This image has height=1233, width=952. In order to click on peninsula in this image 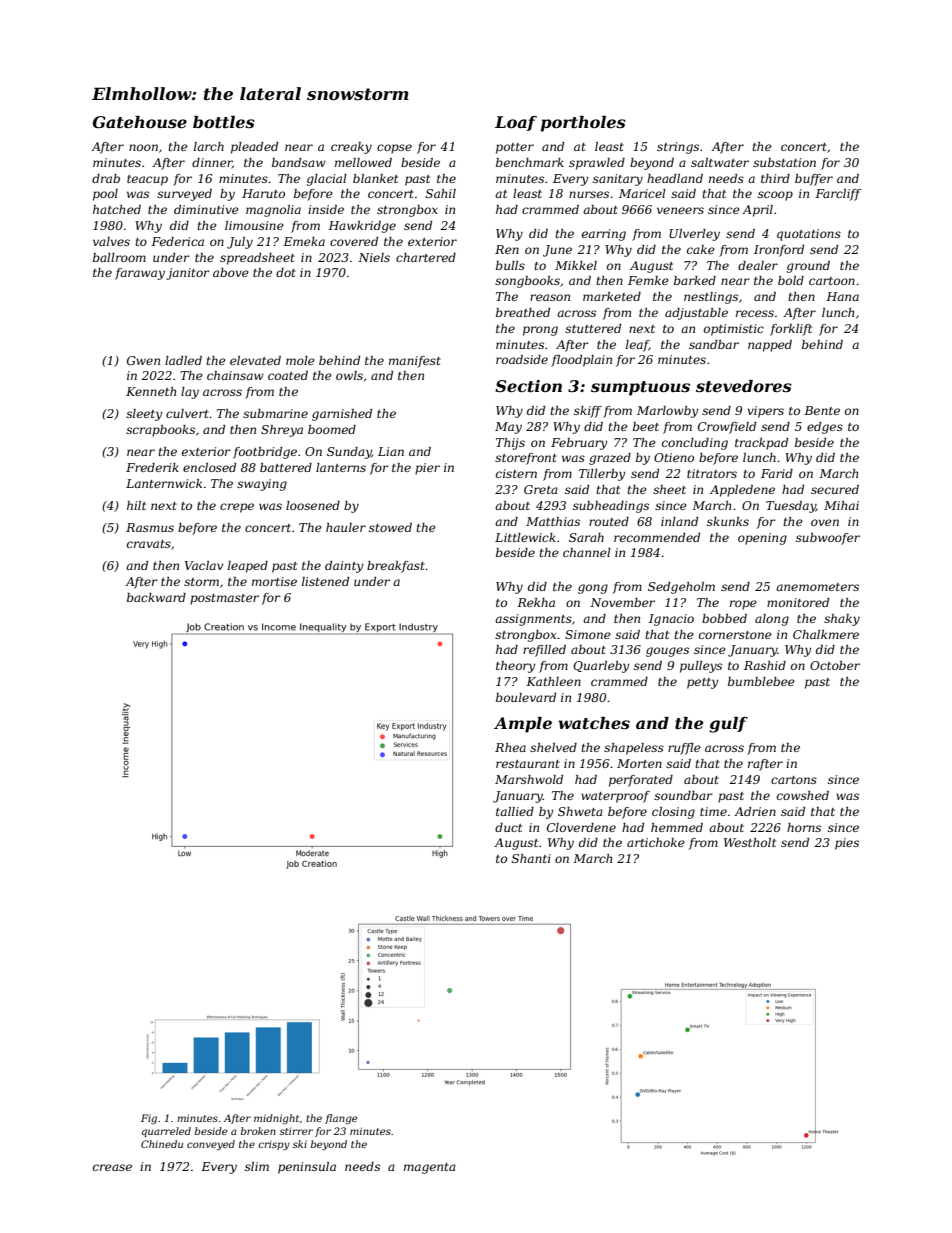, I will do `click(307, 1168)`.
